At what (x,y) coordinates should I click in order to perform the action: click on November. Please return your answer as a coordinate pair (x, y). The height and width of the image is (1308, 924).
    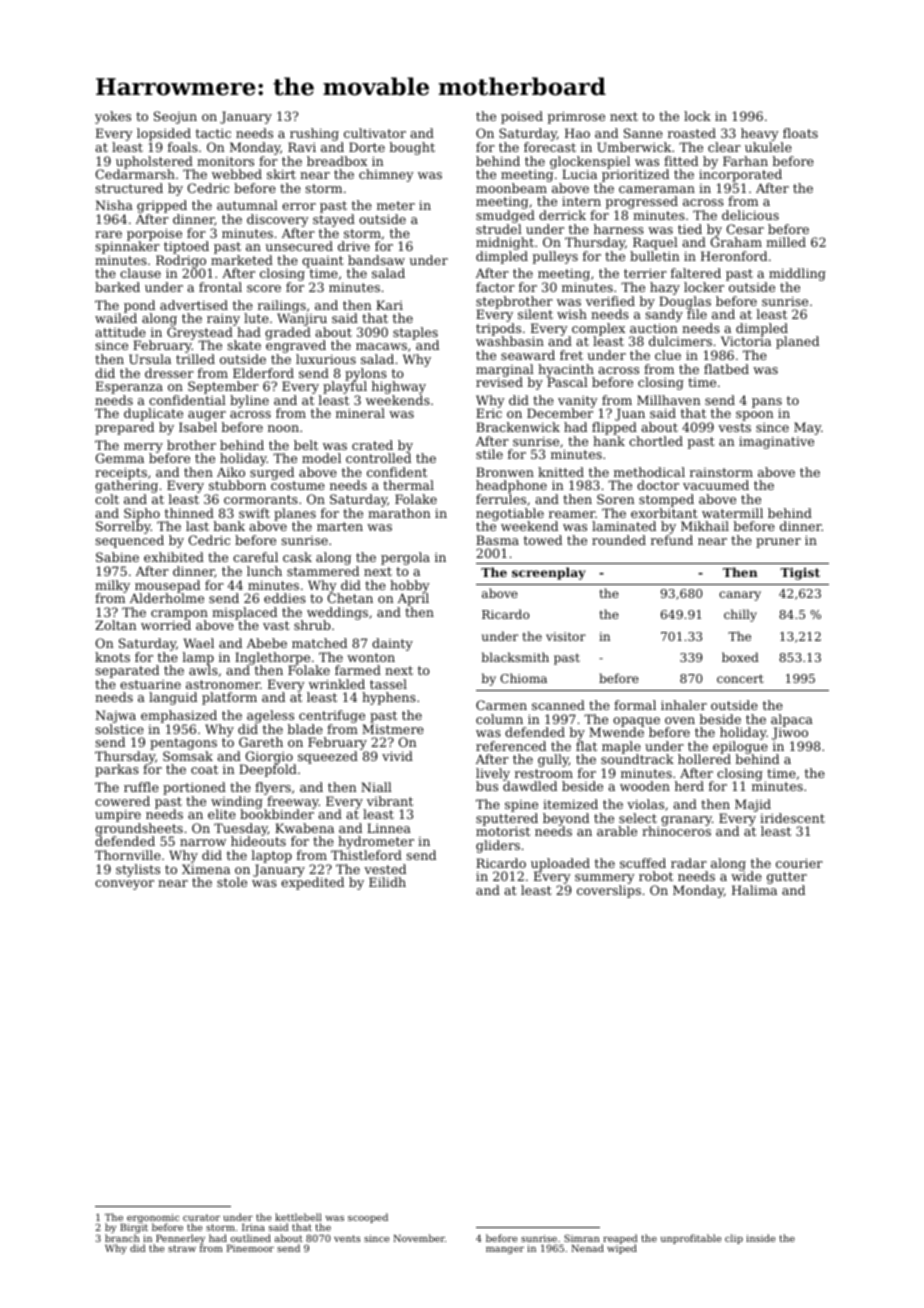
    Looking at the image, I should click on (419, 1238).
